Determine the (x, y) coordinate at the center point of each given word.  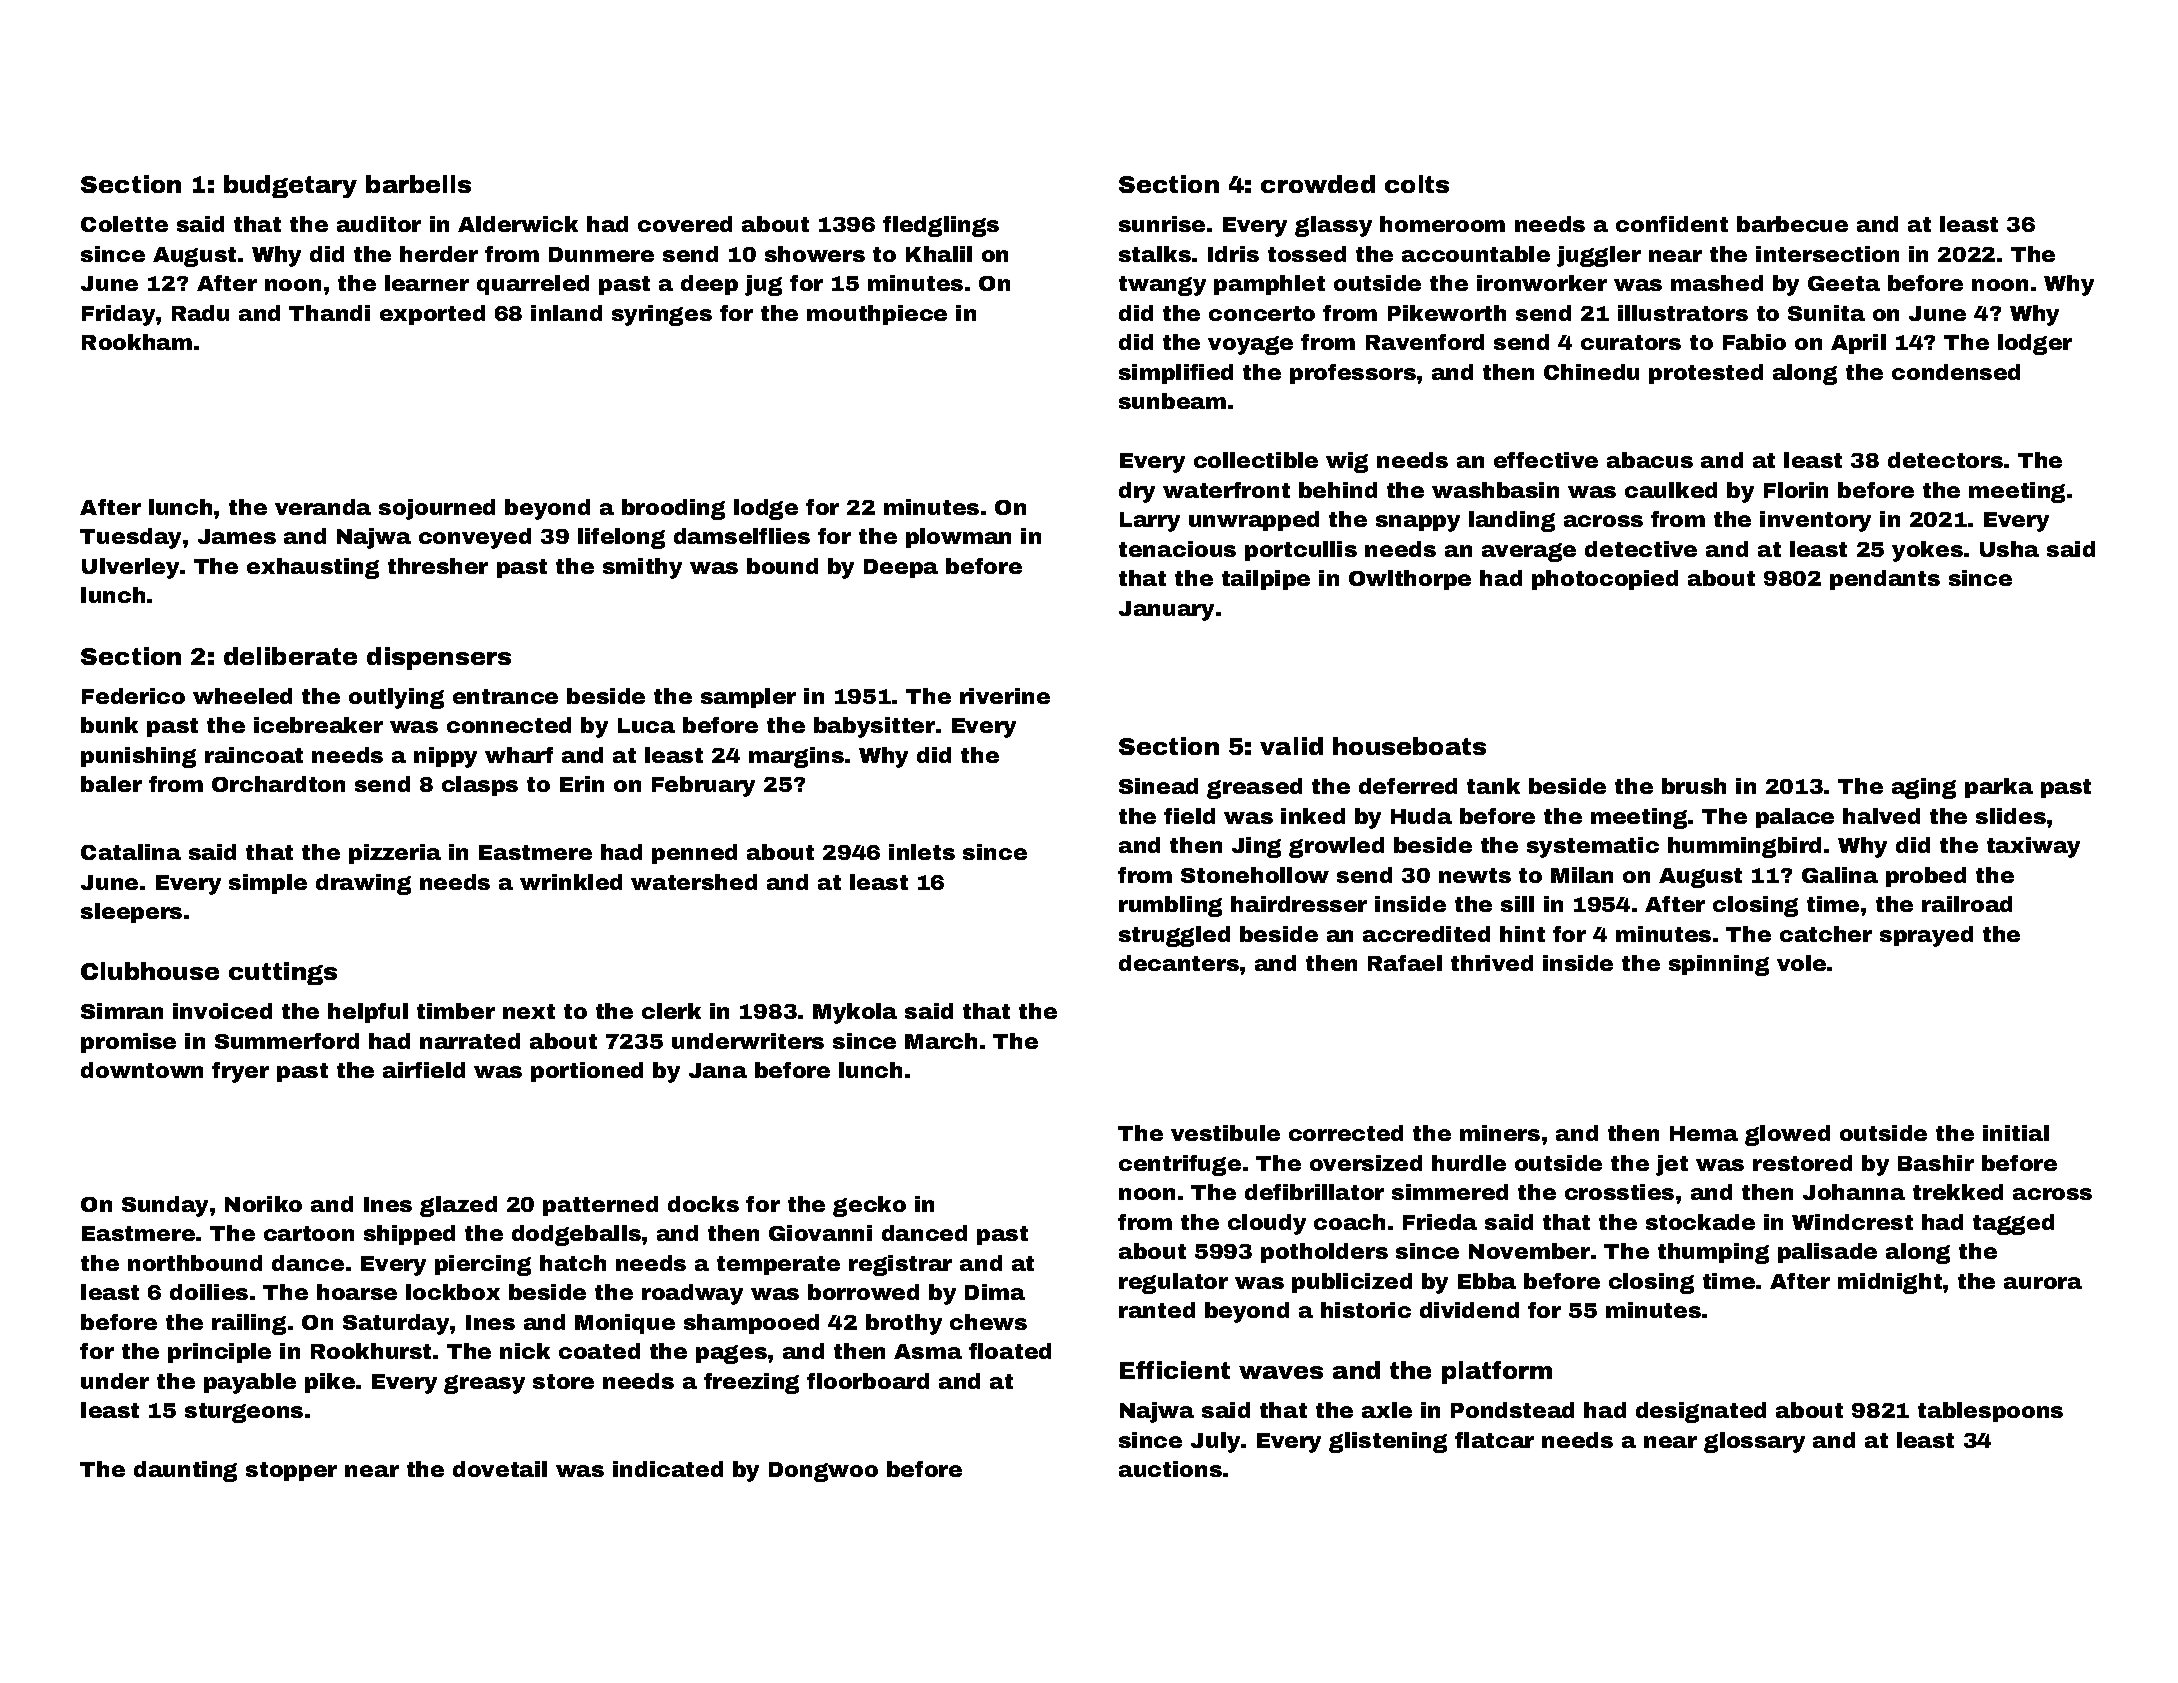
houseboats (1409, 746)
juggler (1599, 256)
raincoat (254, 755)
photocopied (1605, 580)
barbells (418, 184)
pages (731, 1354)
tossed (1307, 254)
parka (1999, 788)
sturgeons (244, 1413)
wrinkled (571, 882)
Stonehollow (1255, 875)
